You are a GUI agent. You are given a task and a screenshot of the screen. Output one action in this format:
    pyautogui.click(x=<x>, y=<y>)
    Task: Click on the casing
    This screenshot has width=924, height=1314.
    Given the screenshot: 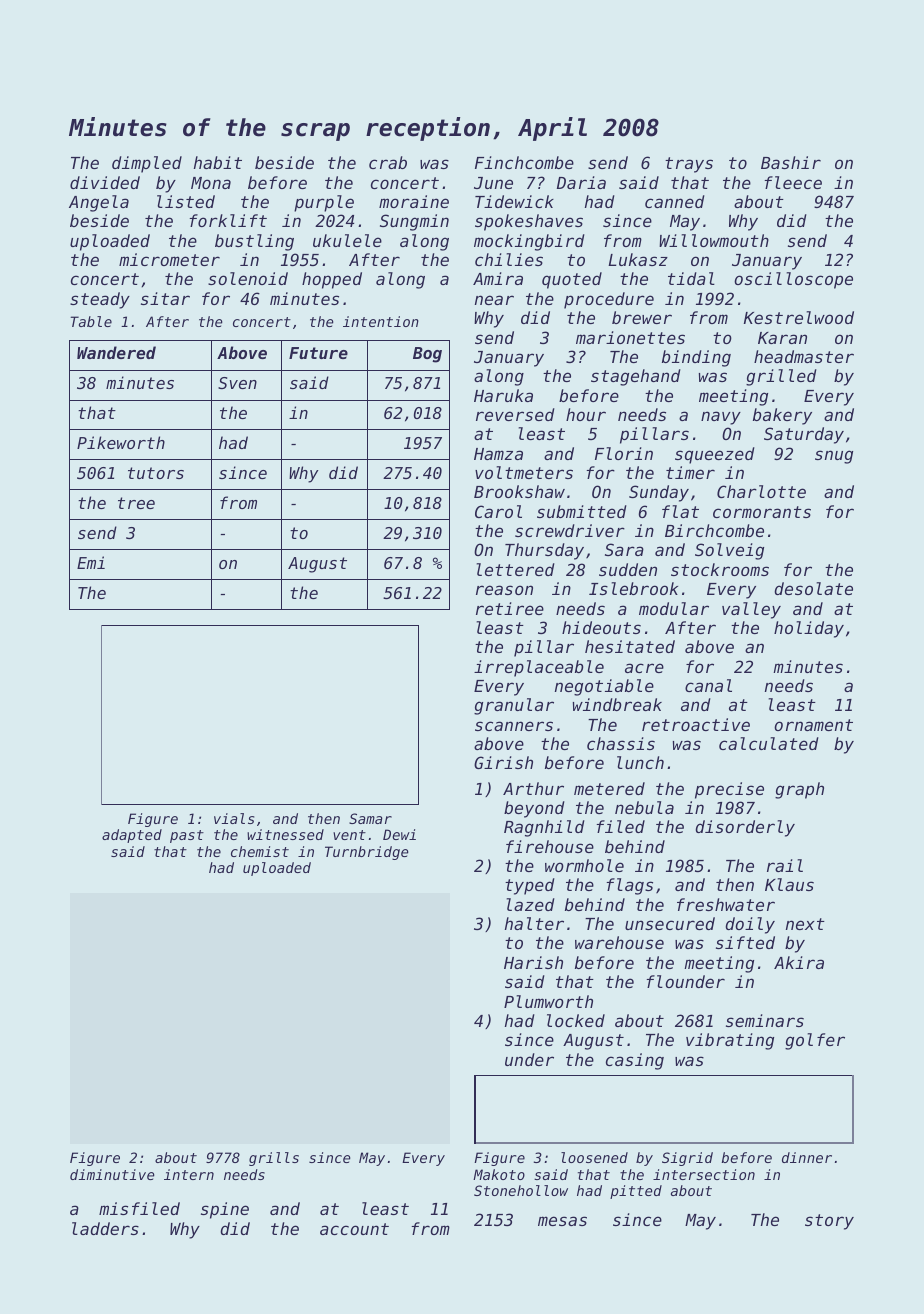 What is the action you would take?
    pyautogui.click(x=635, y=1061)
